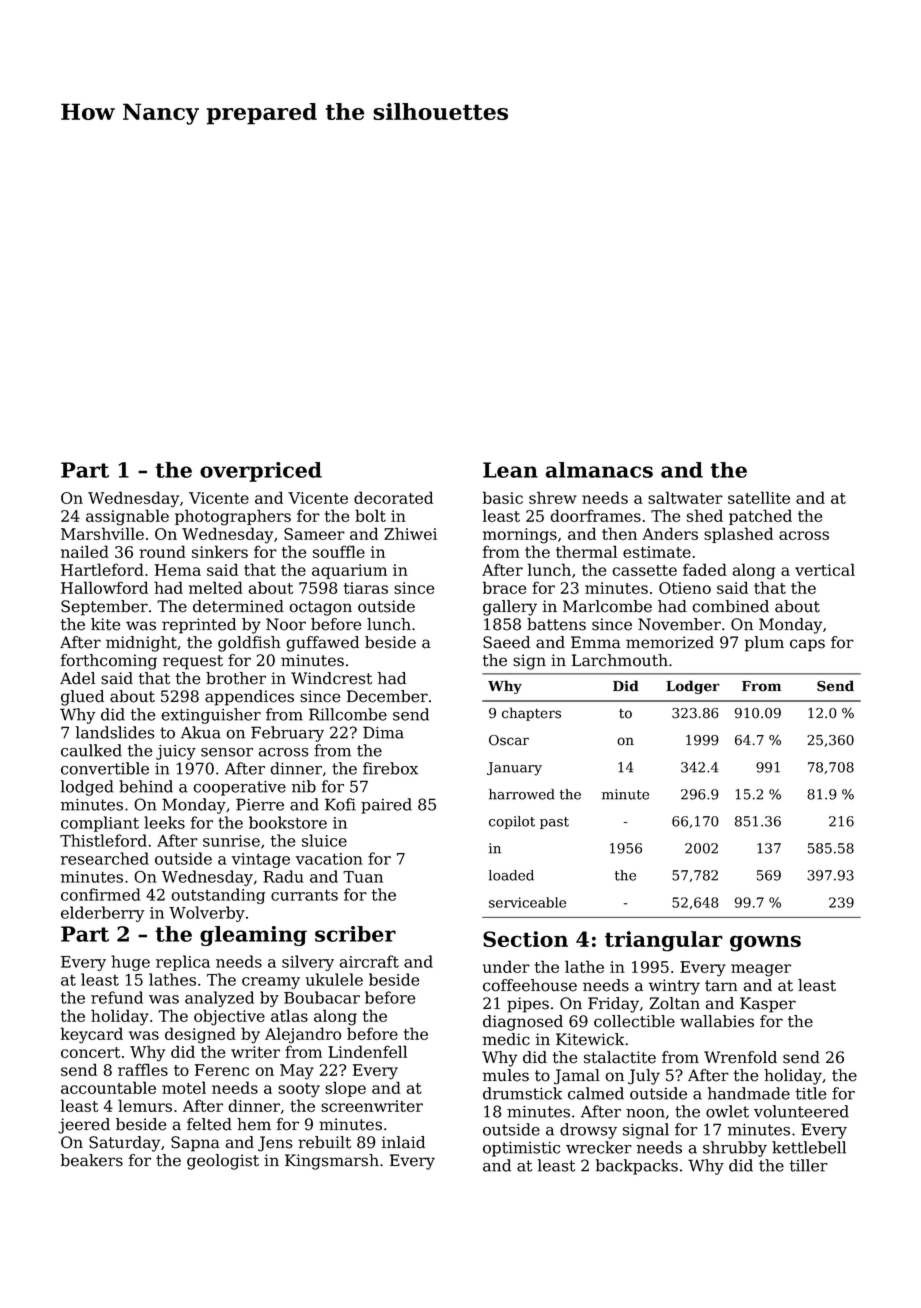 Image resolution: width=921 pixels, height=1308 pixels. Describe the element at coordinates (104, 587) in the screenshot. I see `Hallowford` at that location.
